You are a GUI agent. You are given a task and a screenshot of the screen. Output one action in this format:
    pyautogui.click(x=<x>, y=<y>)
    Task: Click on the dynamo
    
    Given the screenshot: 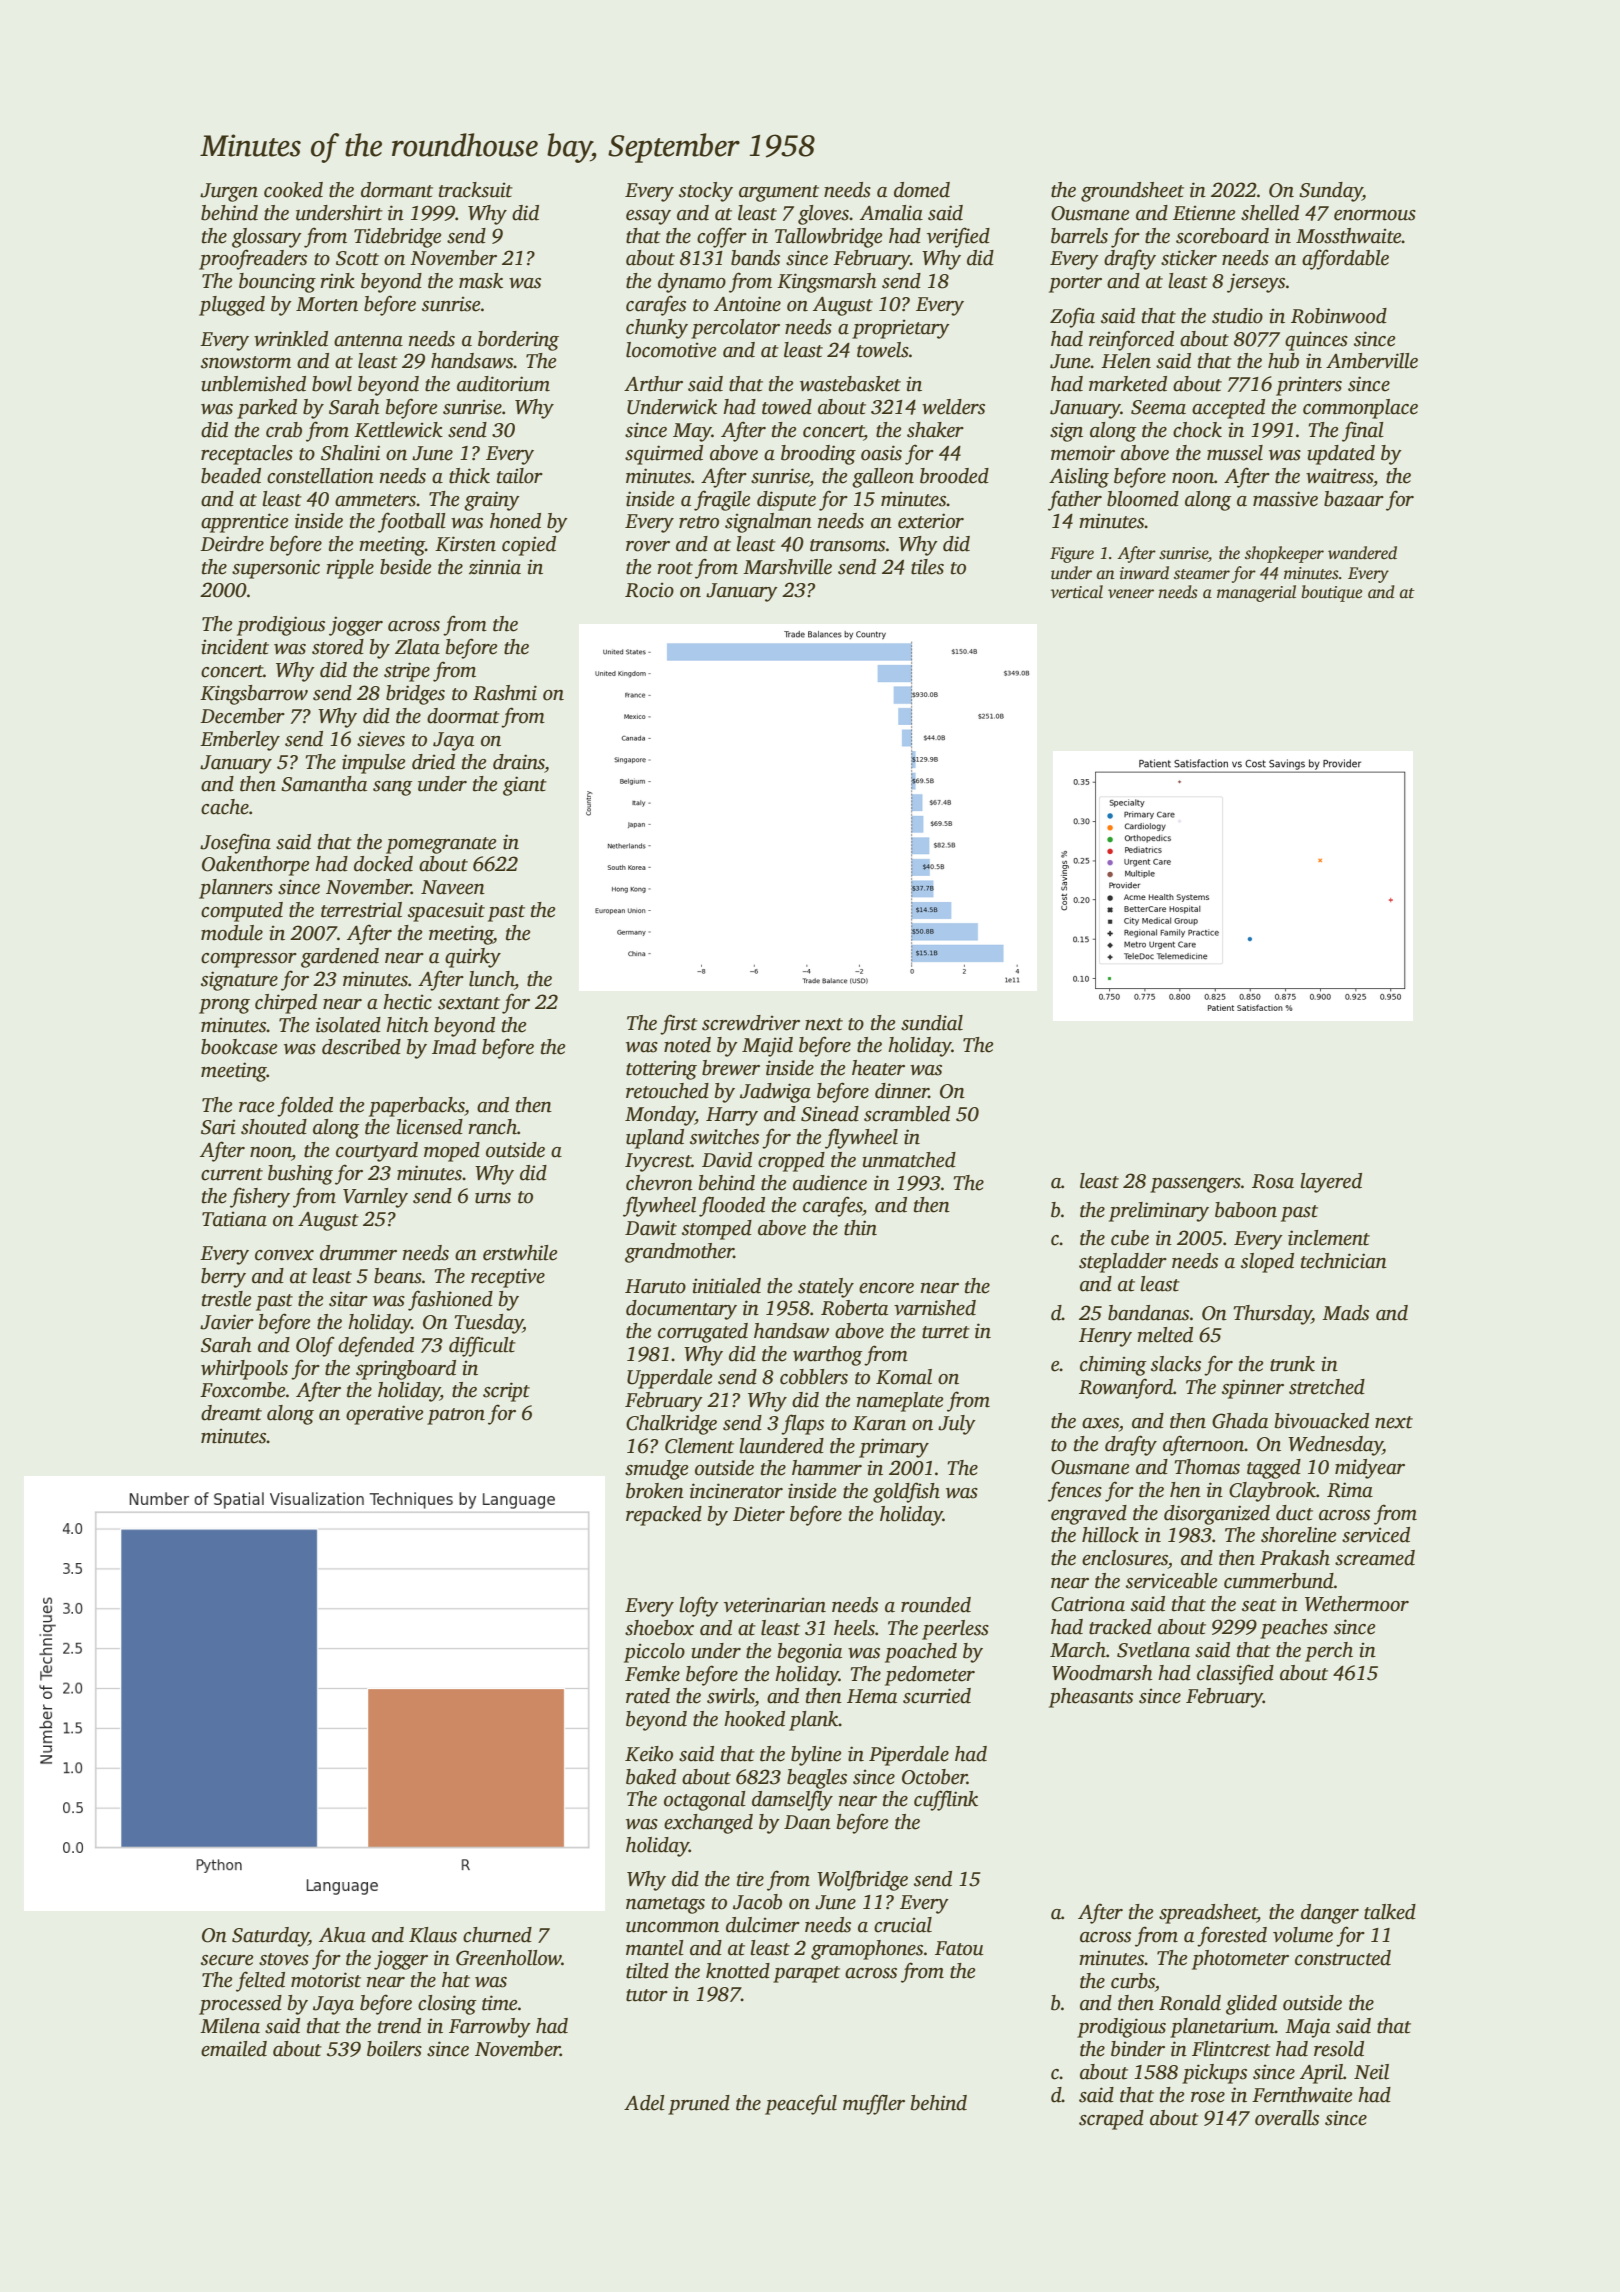 What is the action you would take?
    pyautogui.click(x=692, y=283)
